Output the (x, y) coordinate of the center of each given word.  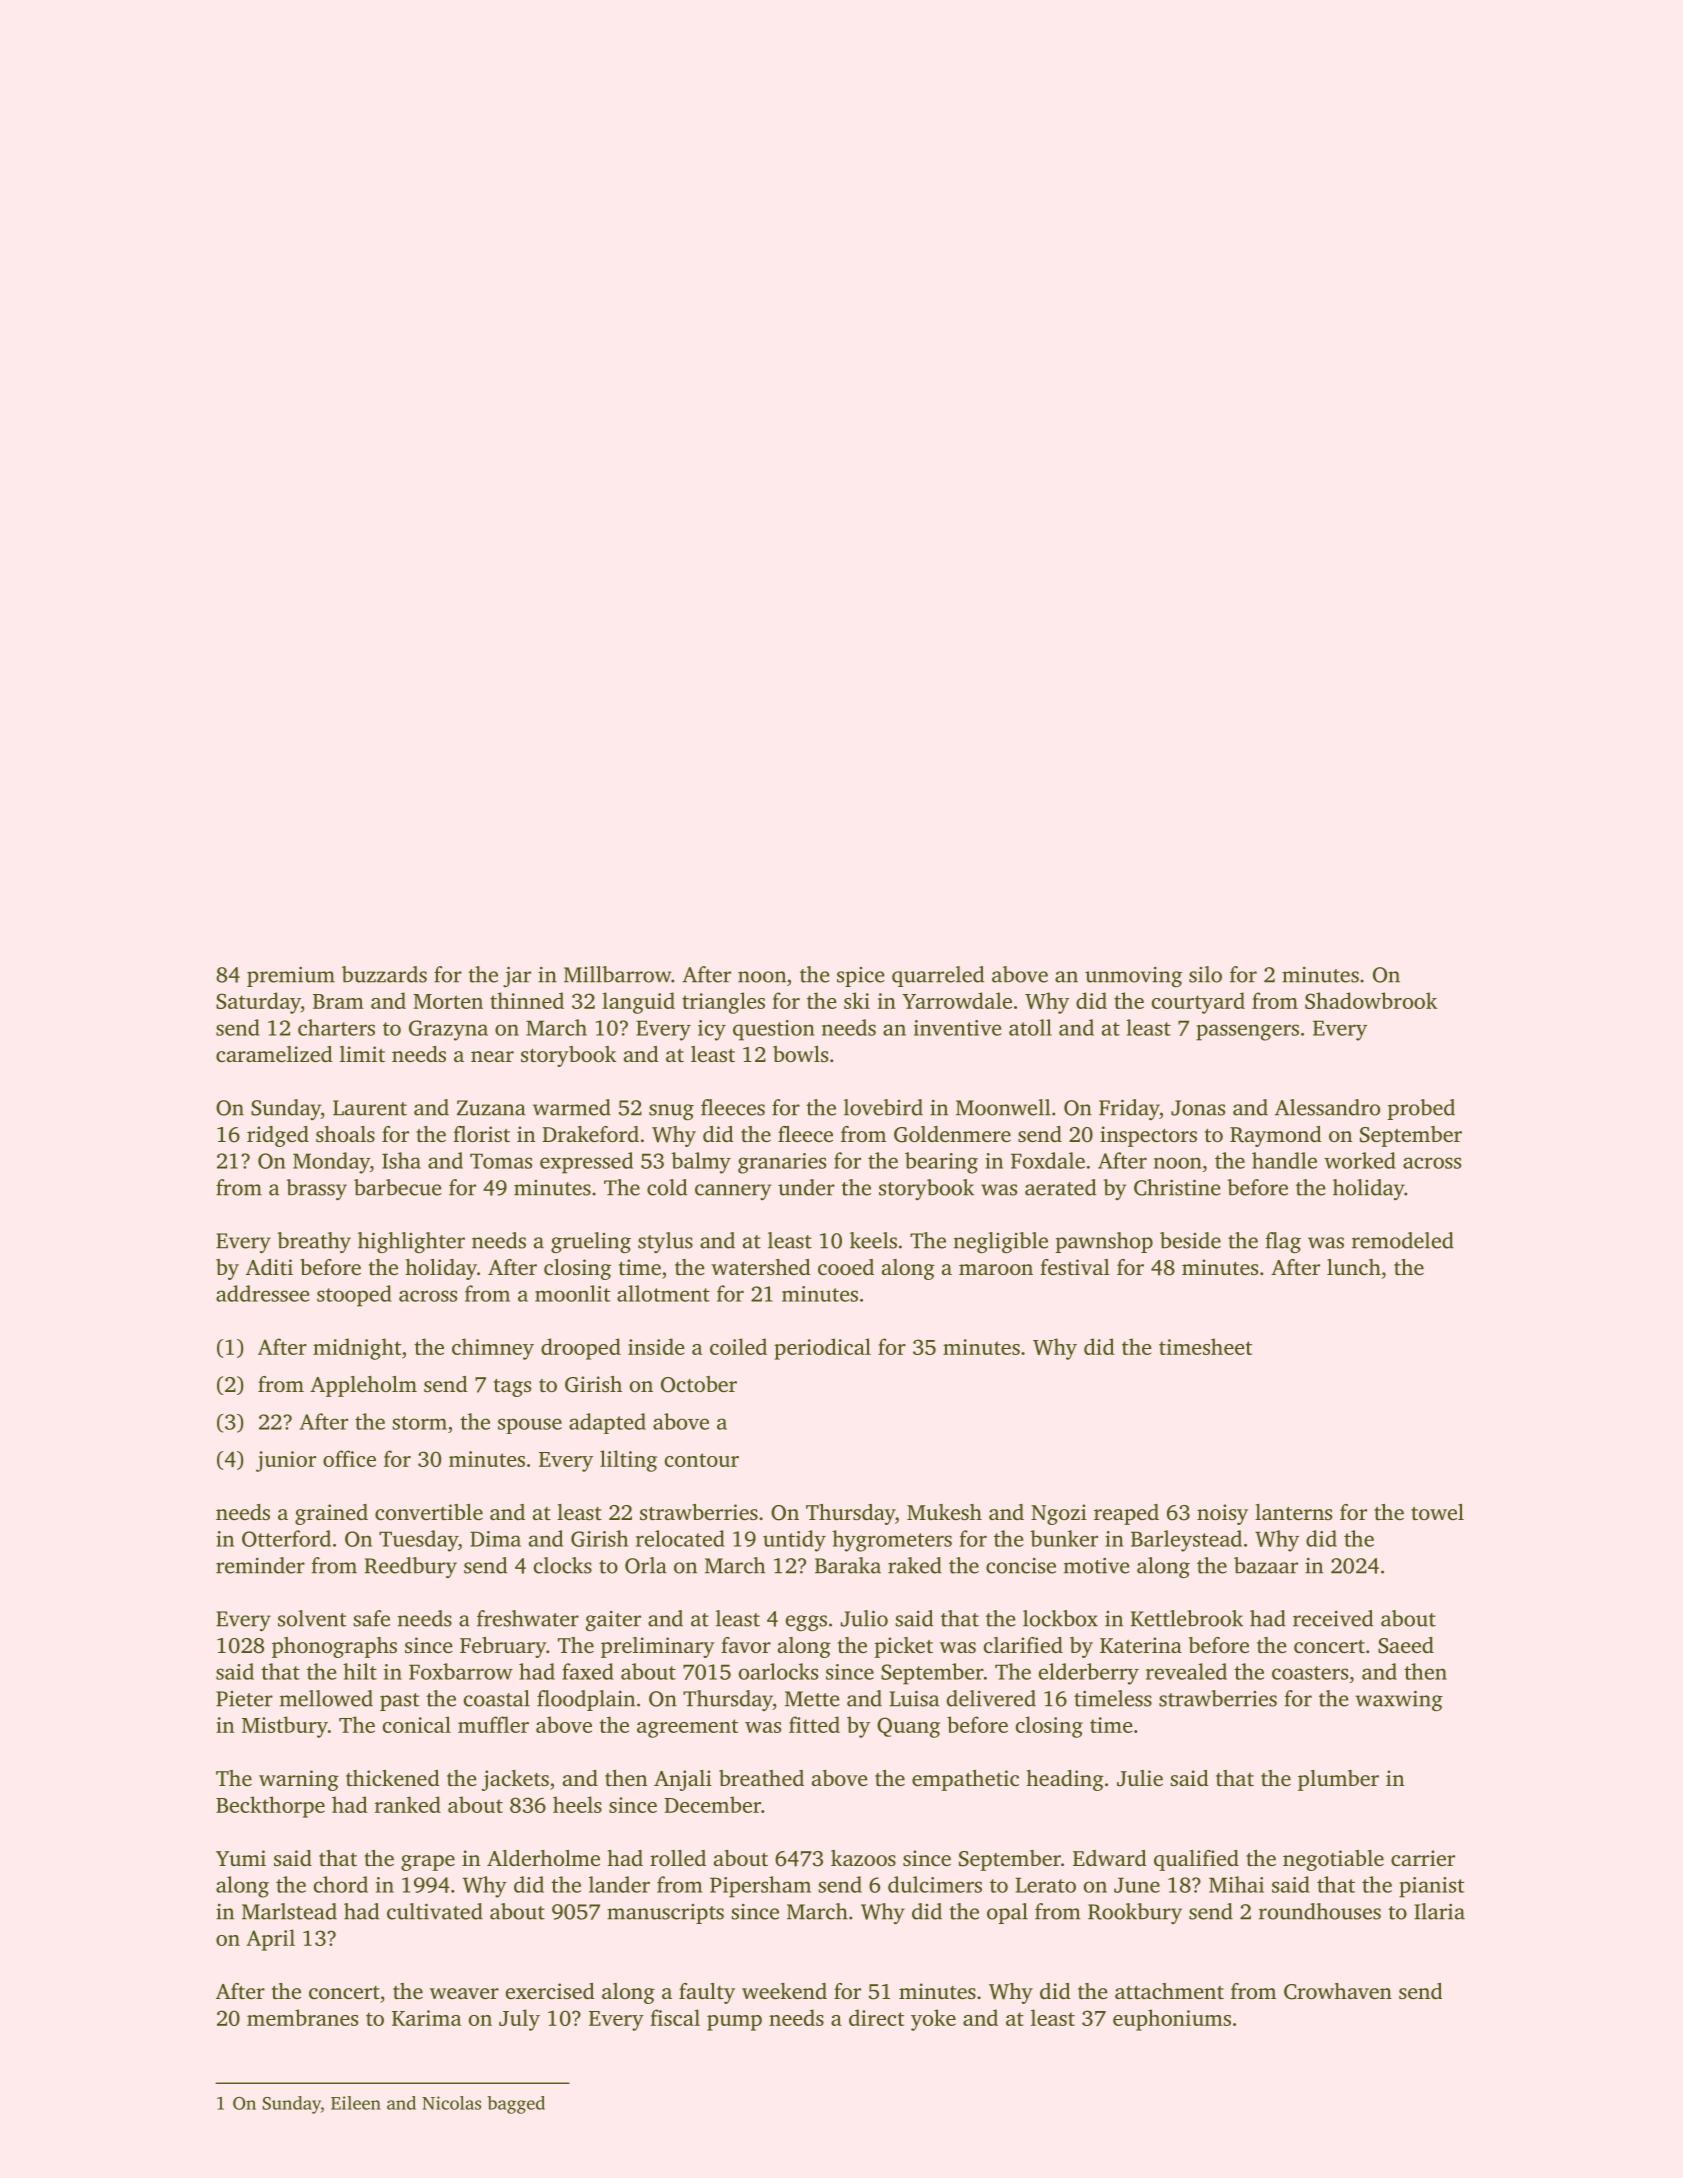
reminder (260, 1565)
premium (291, 976)
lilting (628, 1461)
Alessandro (1327, 1107)
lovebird (883, 1107)
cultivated (435, 1911)
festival (1075, 1267)
